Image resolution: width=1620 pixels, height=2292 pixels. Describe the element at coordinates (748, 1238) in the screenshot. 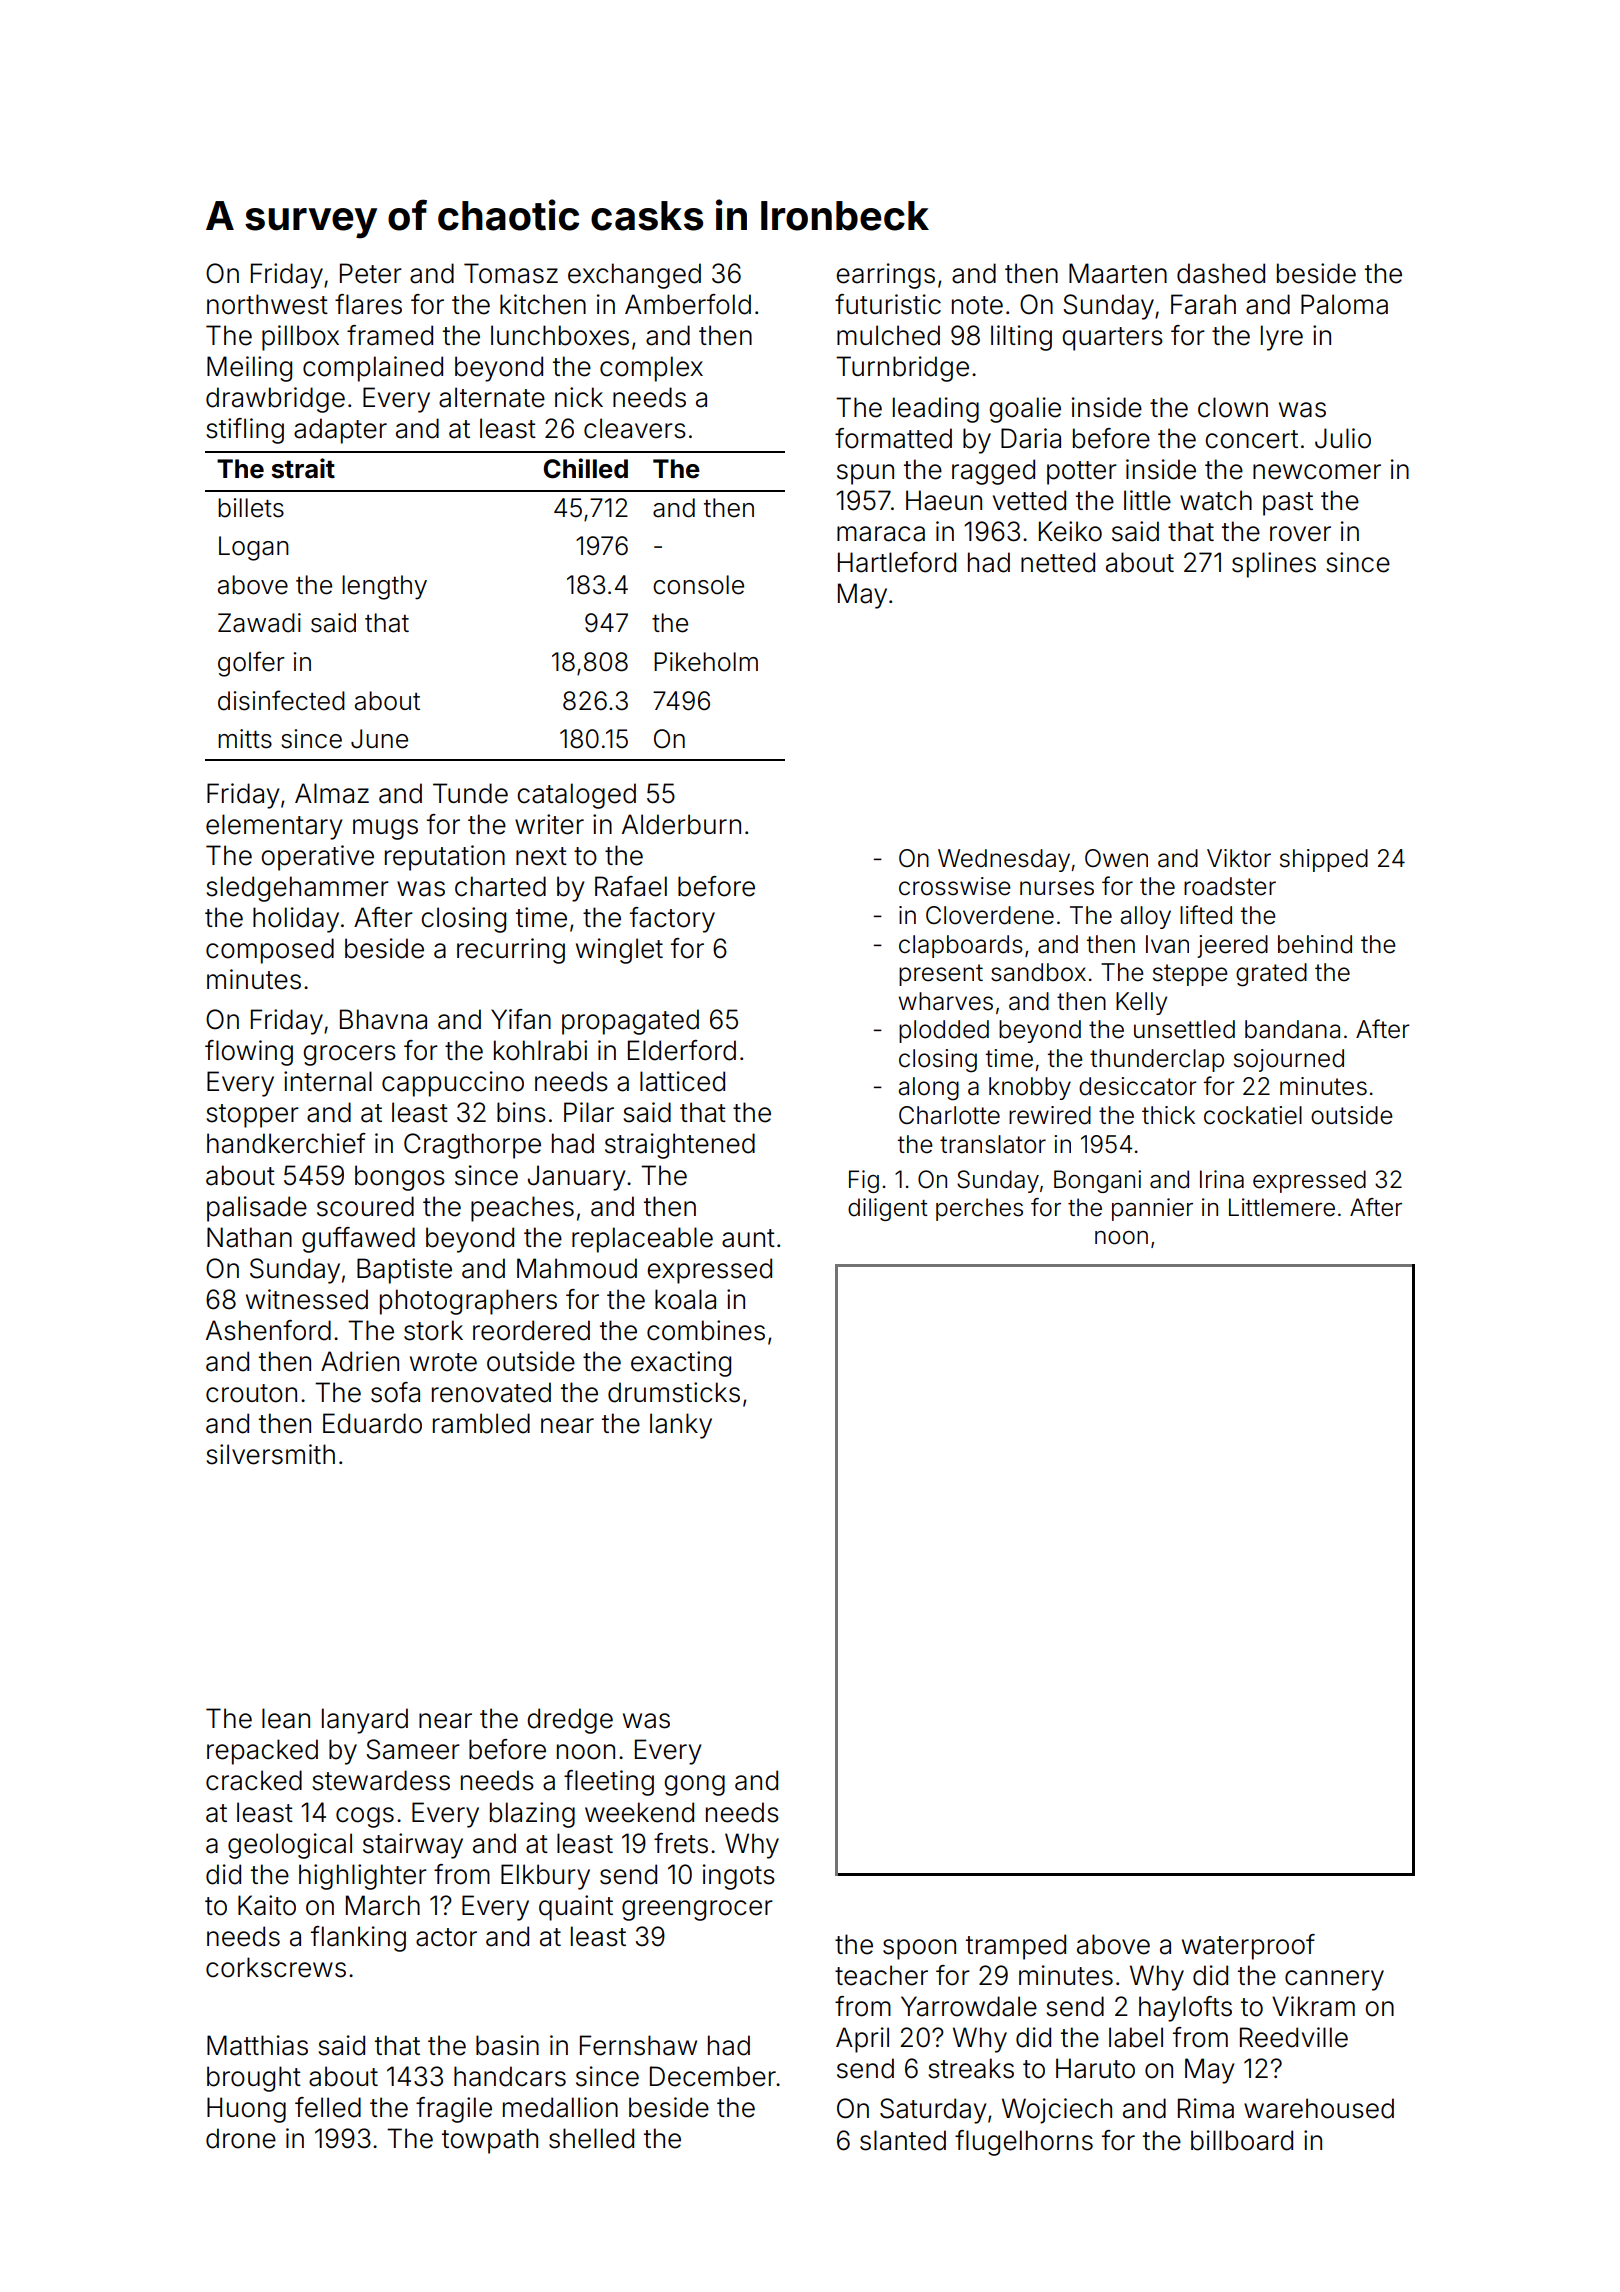

I see `aunt` at that location.
